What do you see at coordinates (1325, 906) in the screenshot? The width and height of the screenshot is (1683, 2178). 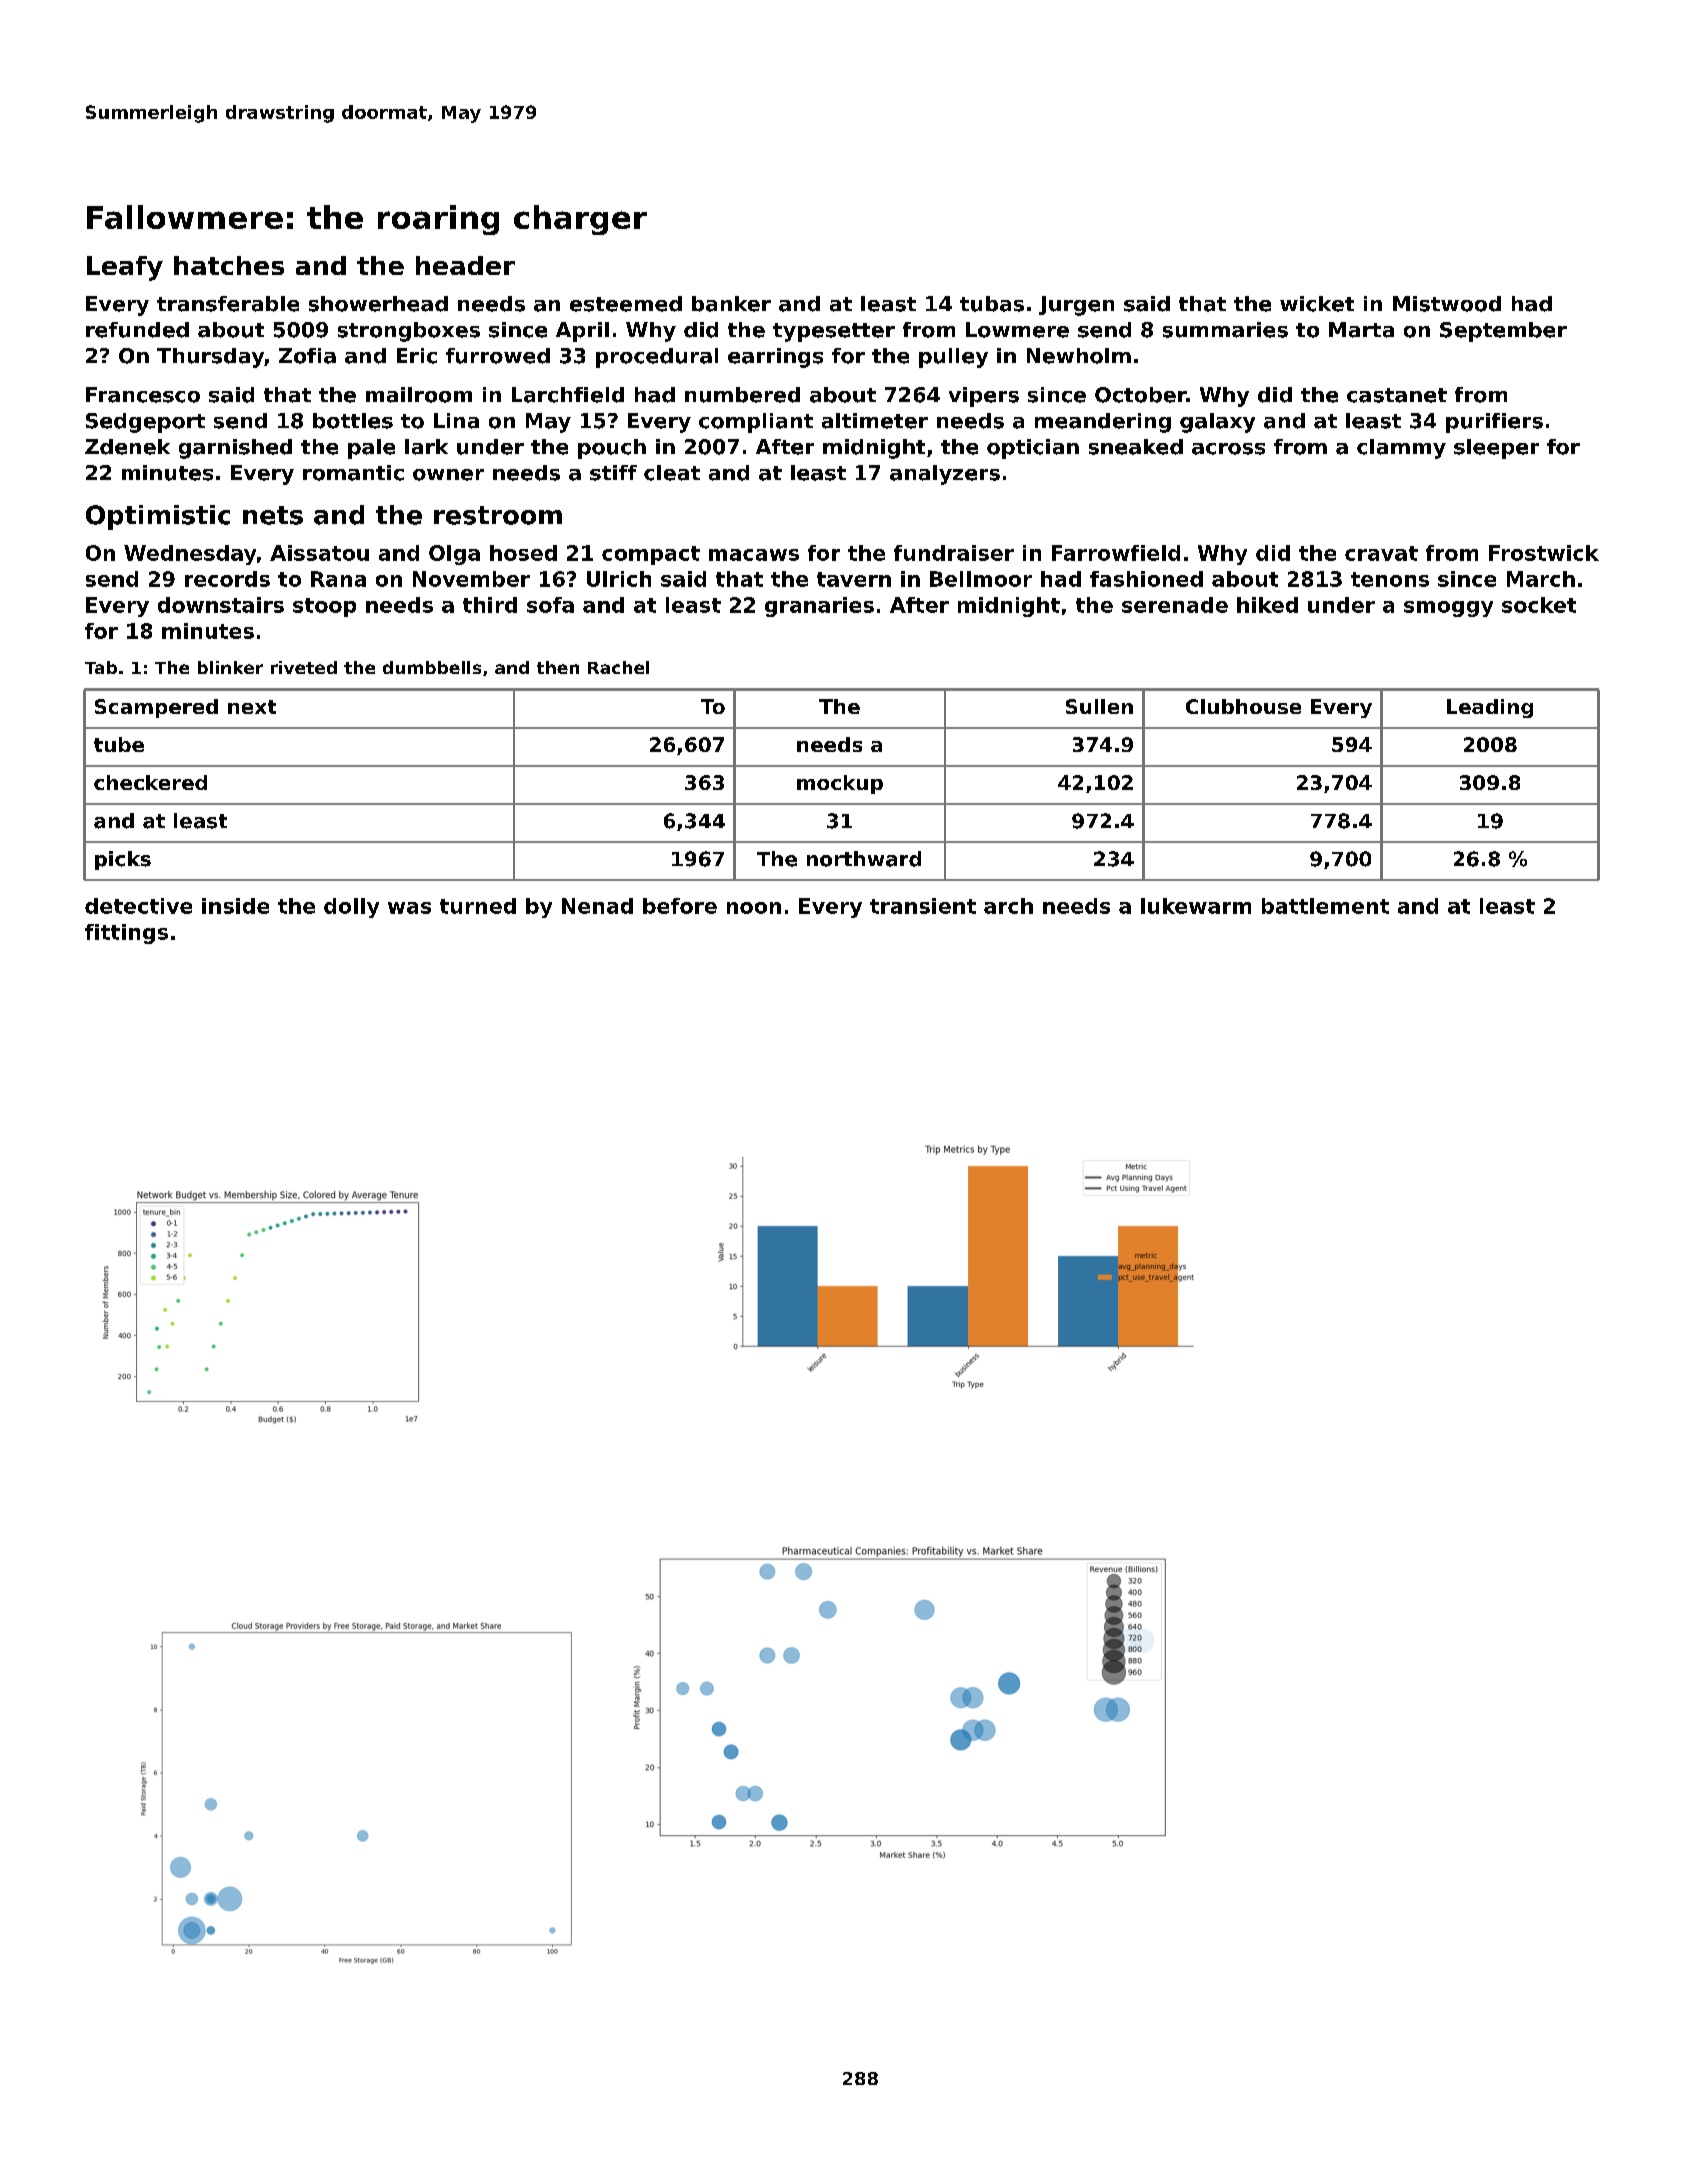 I see `battlement` at bounding box center [1325, 906].
